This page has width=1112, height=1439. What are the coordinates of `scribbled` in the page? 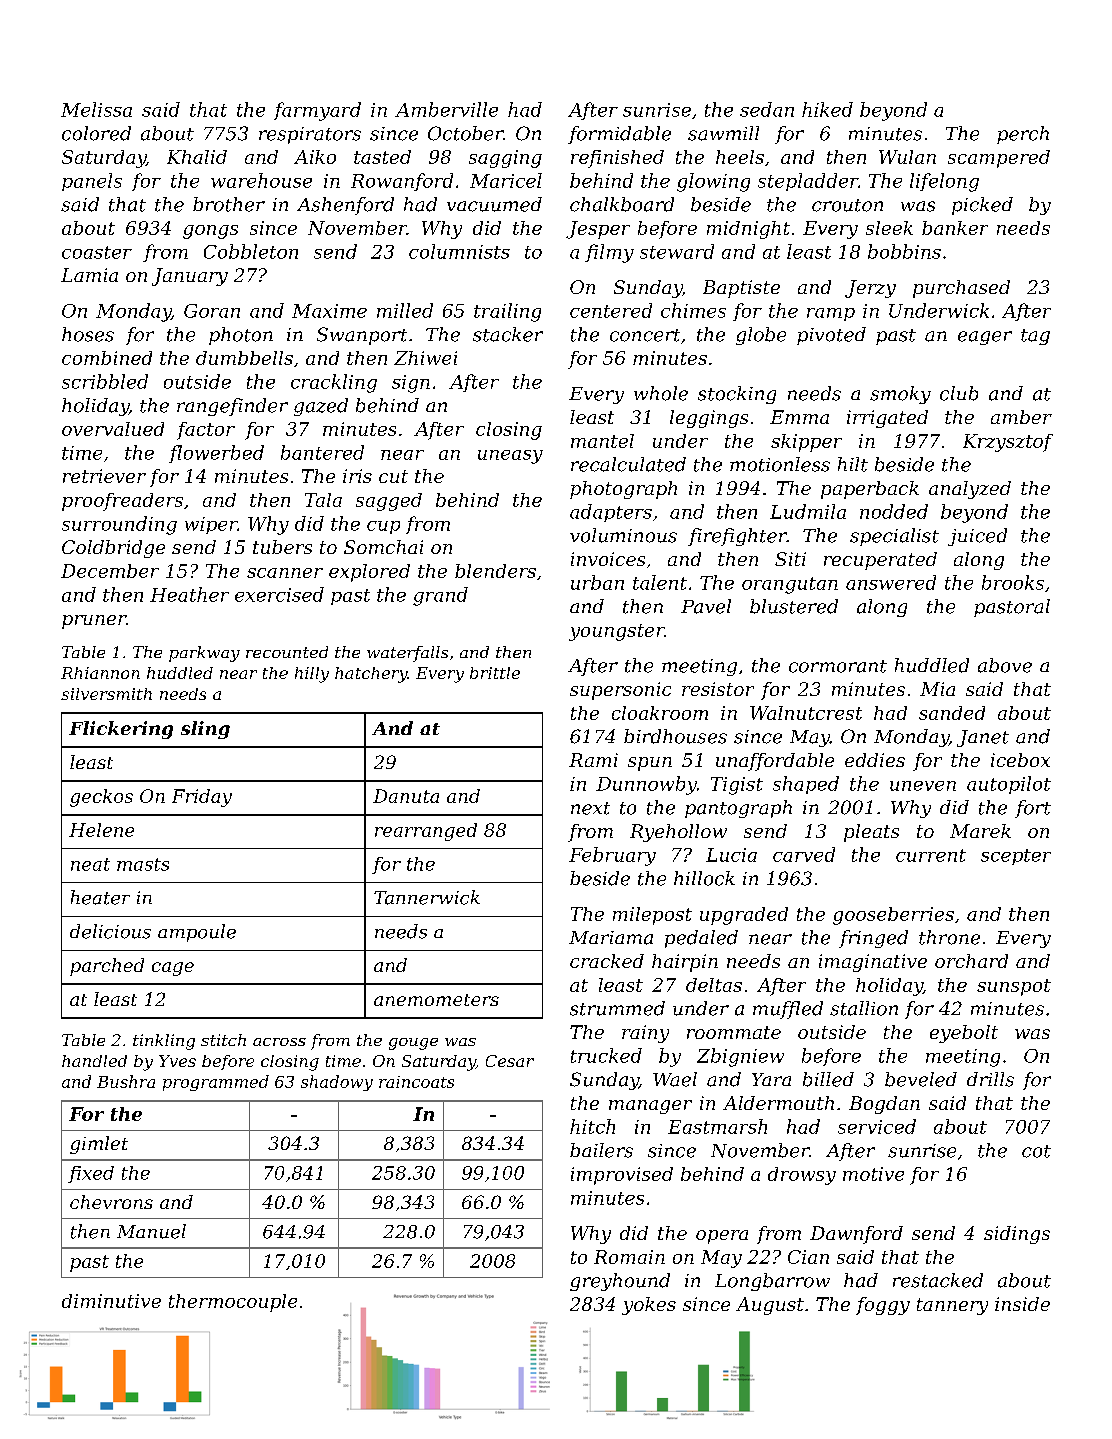 It's located at (105, 381).
